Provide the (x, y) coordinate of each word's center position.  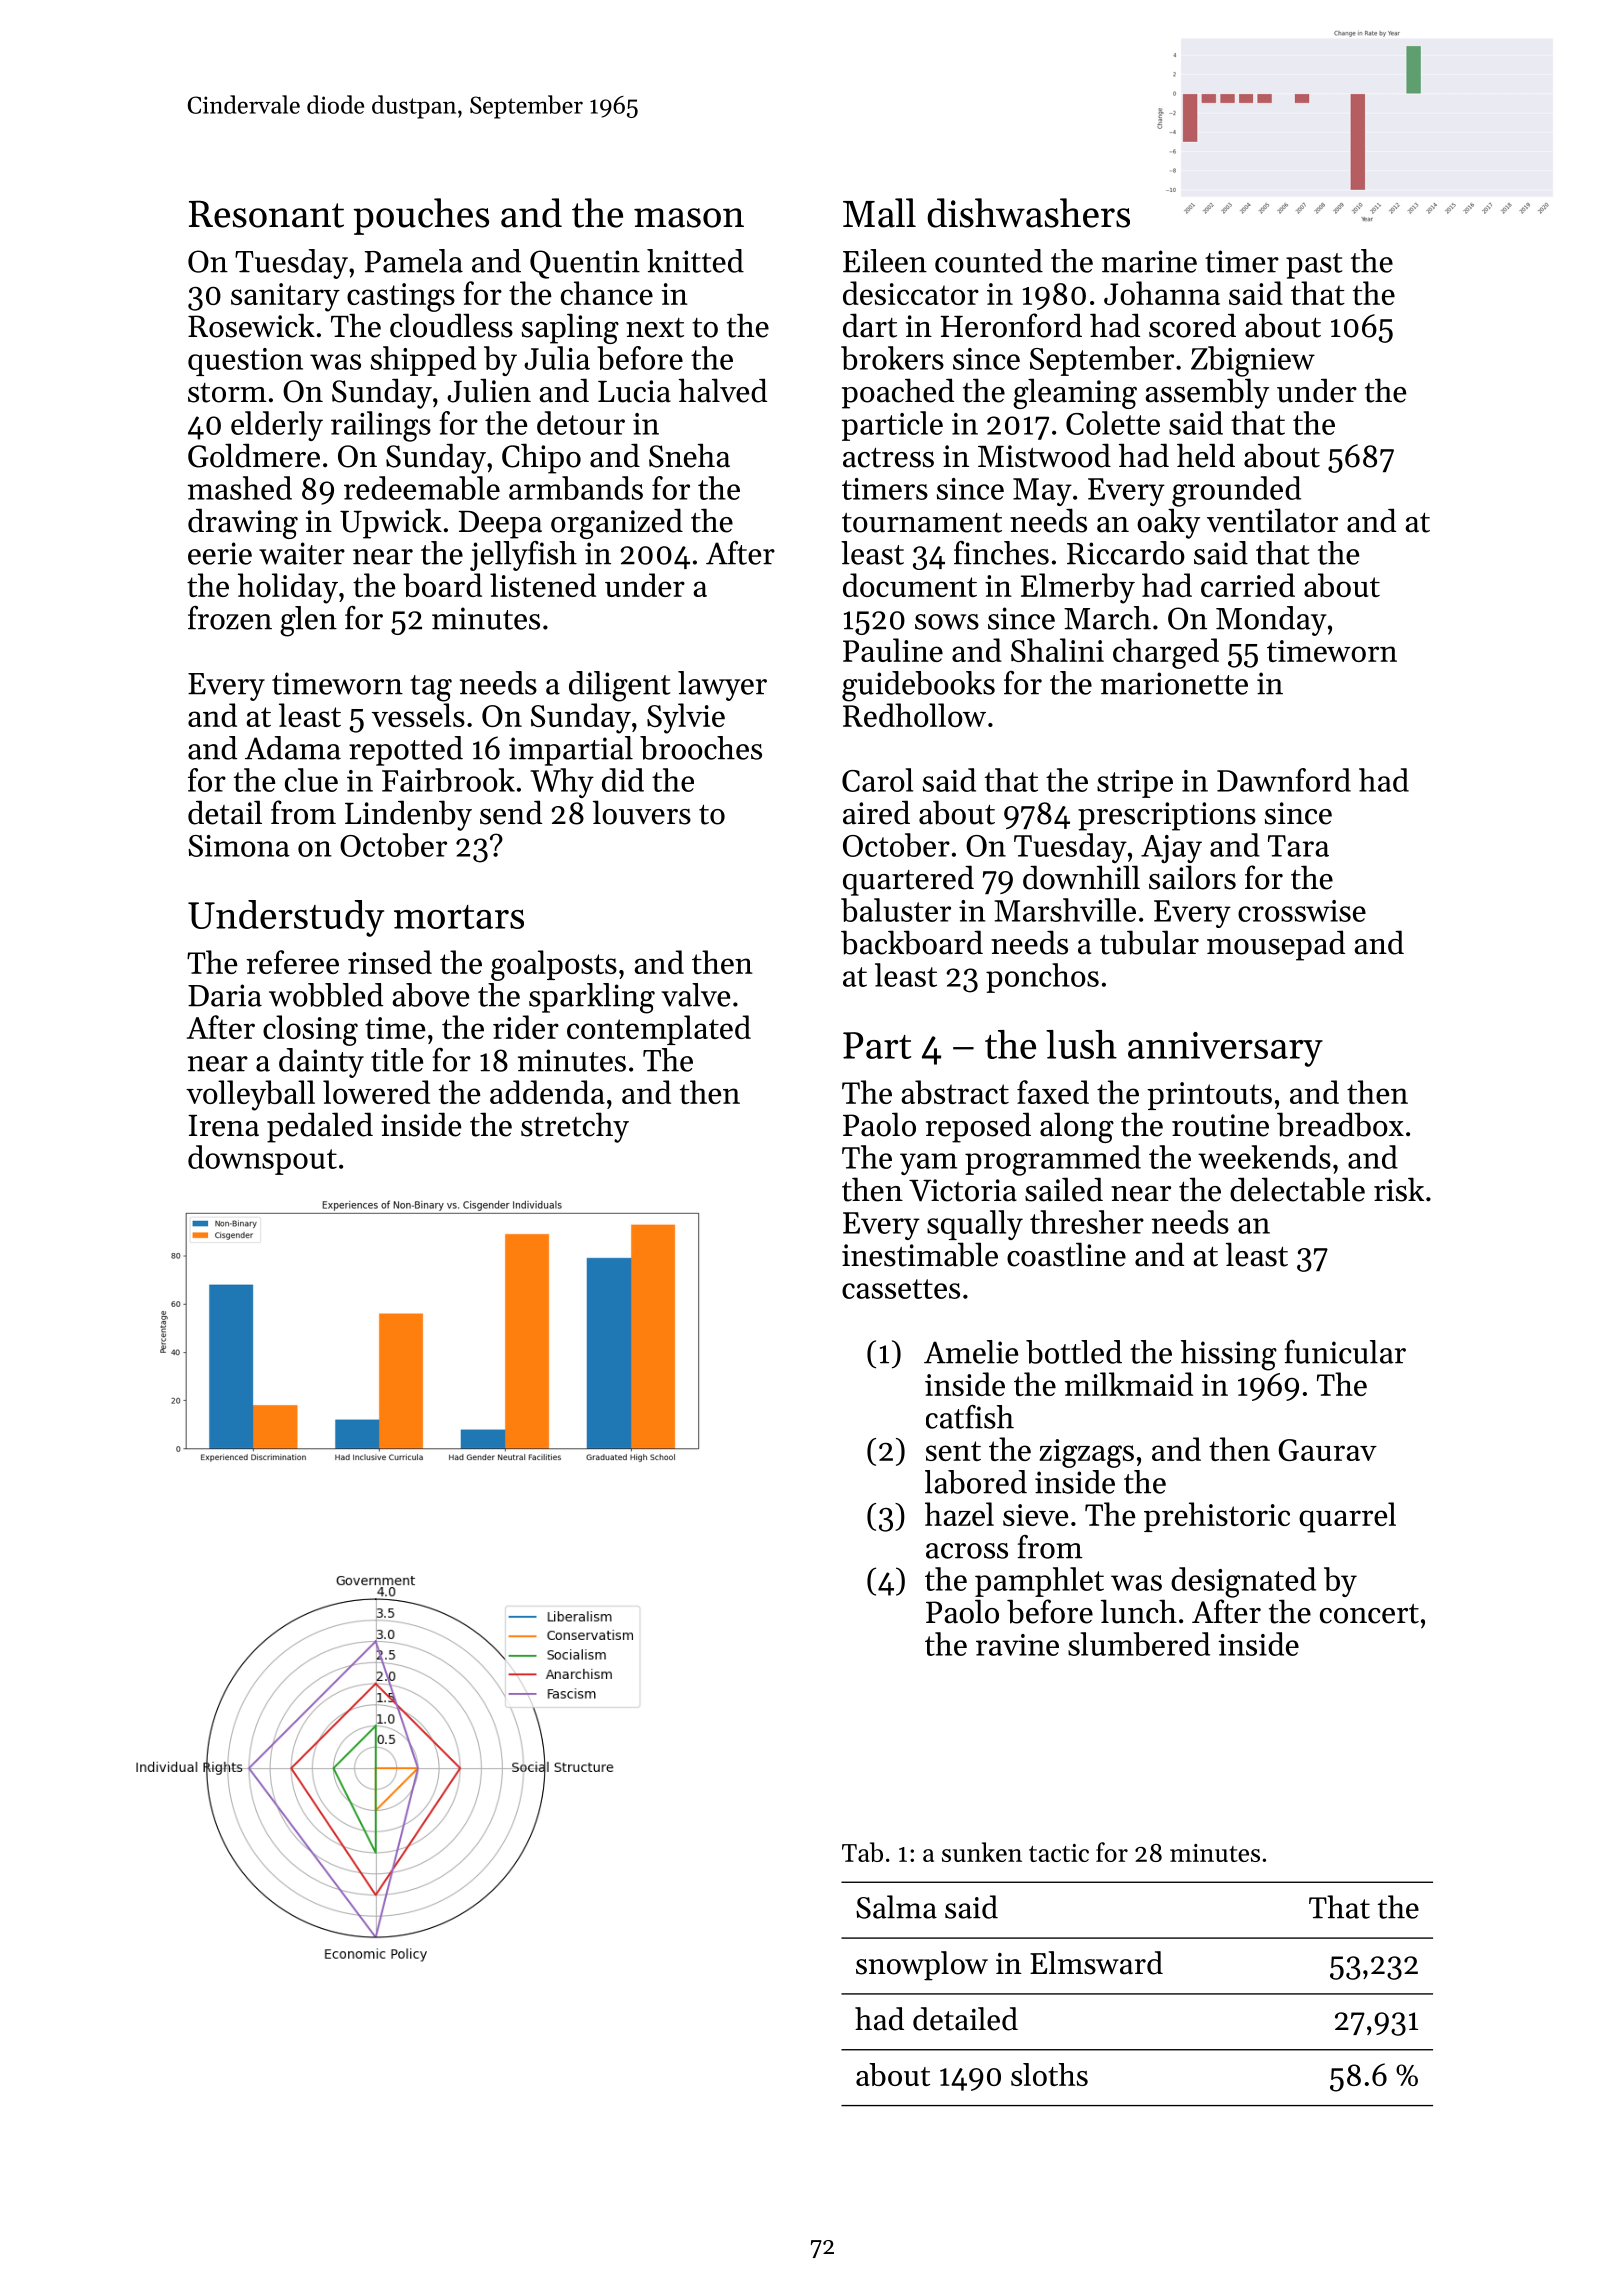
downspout (262, 1160)
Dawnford (1284, 780)
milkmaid (1129, 1384)
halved (723, 390)
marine (1149, 261)
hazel (959, 1514)
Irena (223, 1126)
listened (543, 585)
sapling (570, 328)
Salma (896, 1907)
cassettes (901, 1289)
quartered (908, 880)
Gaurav (1328, 1450)
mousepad (1276, 945)
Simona (239, 846)
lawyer (722, 686)
